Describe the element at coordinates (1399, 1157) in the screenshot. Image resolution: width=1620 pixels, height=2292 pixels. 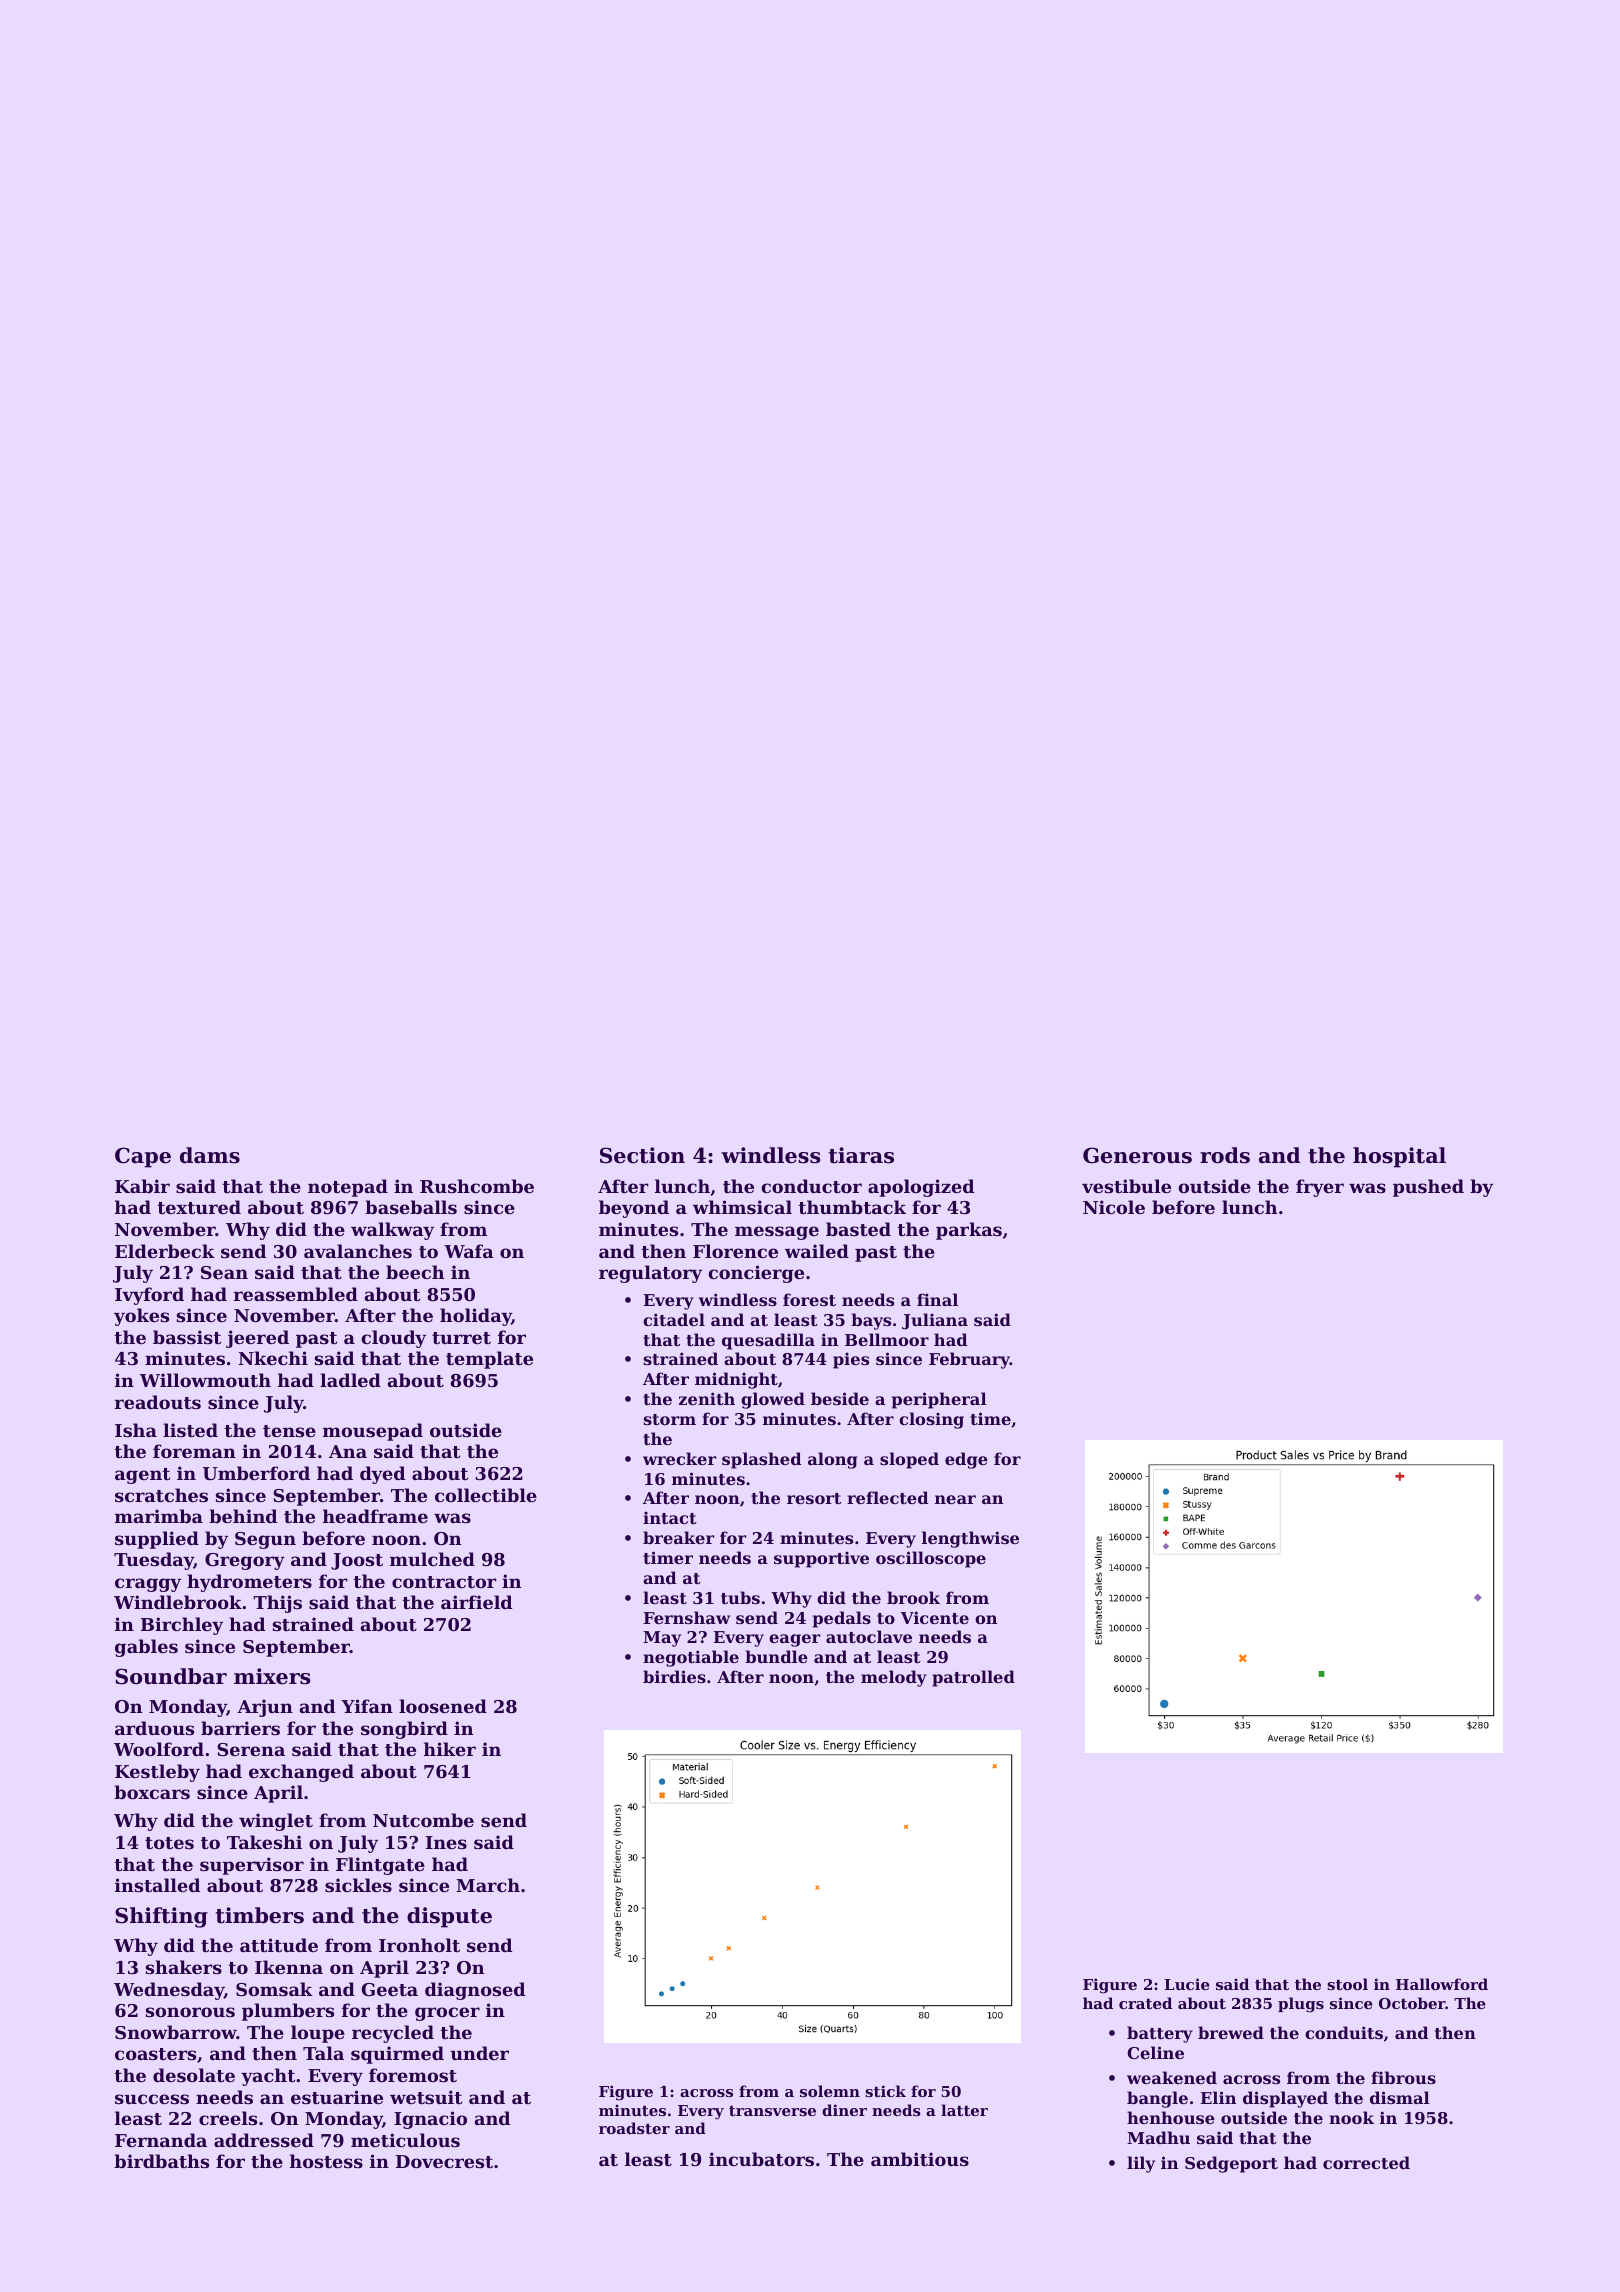
I see `hospital` at that location.
